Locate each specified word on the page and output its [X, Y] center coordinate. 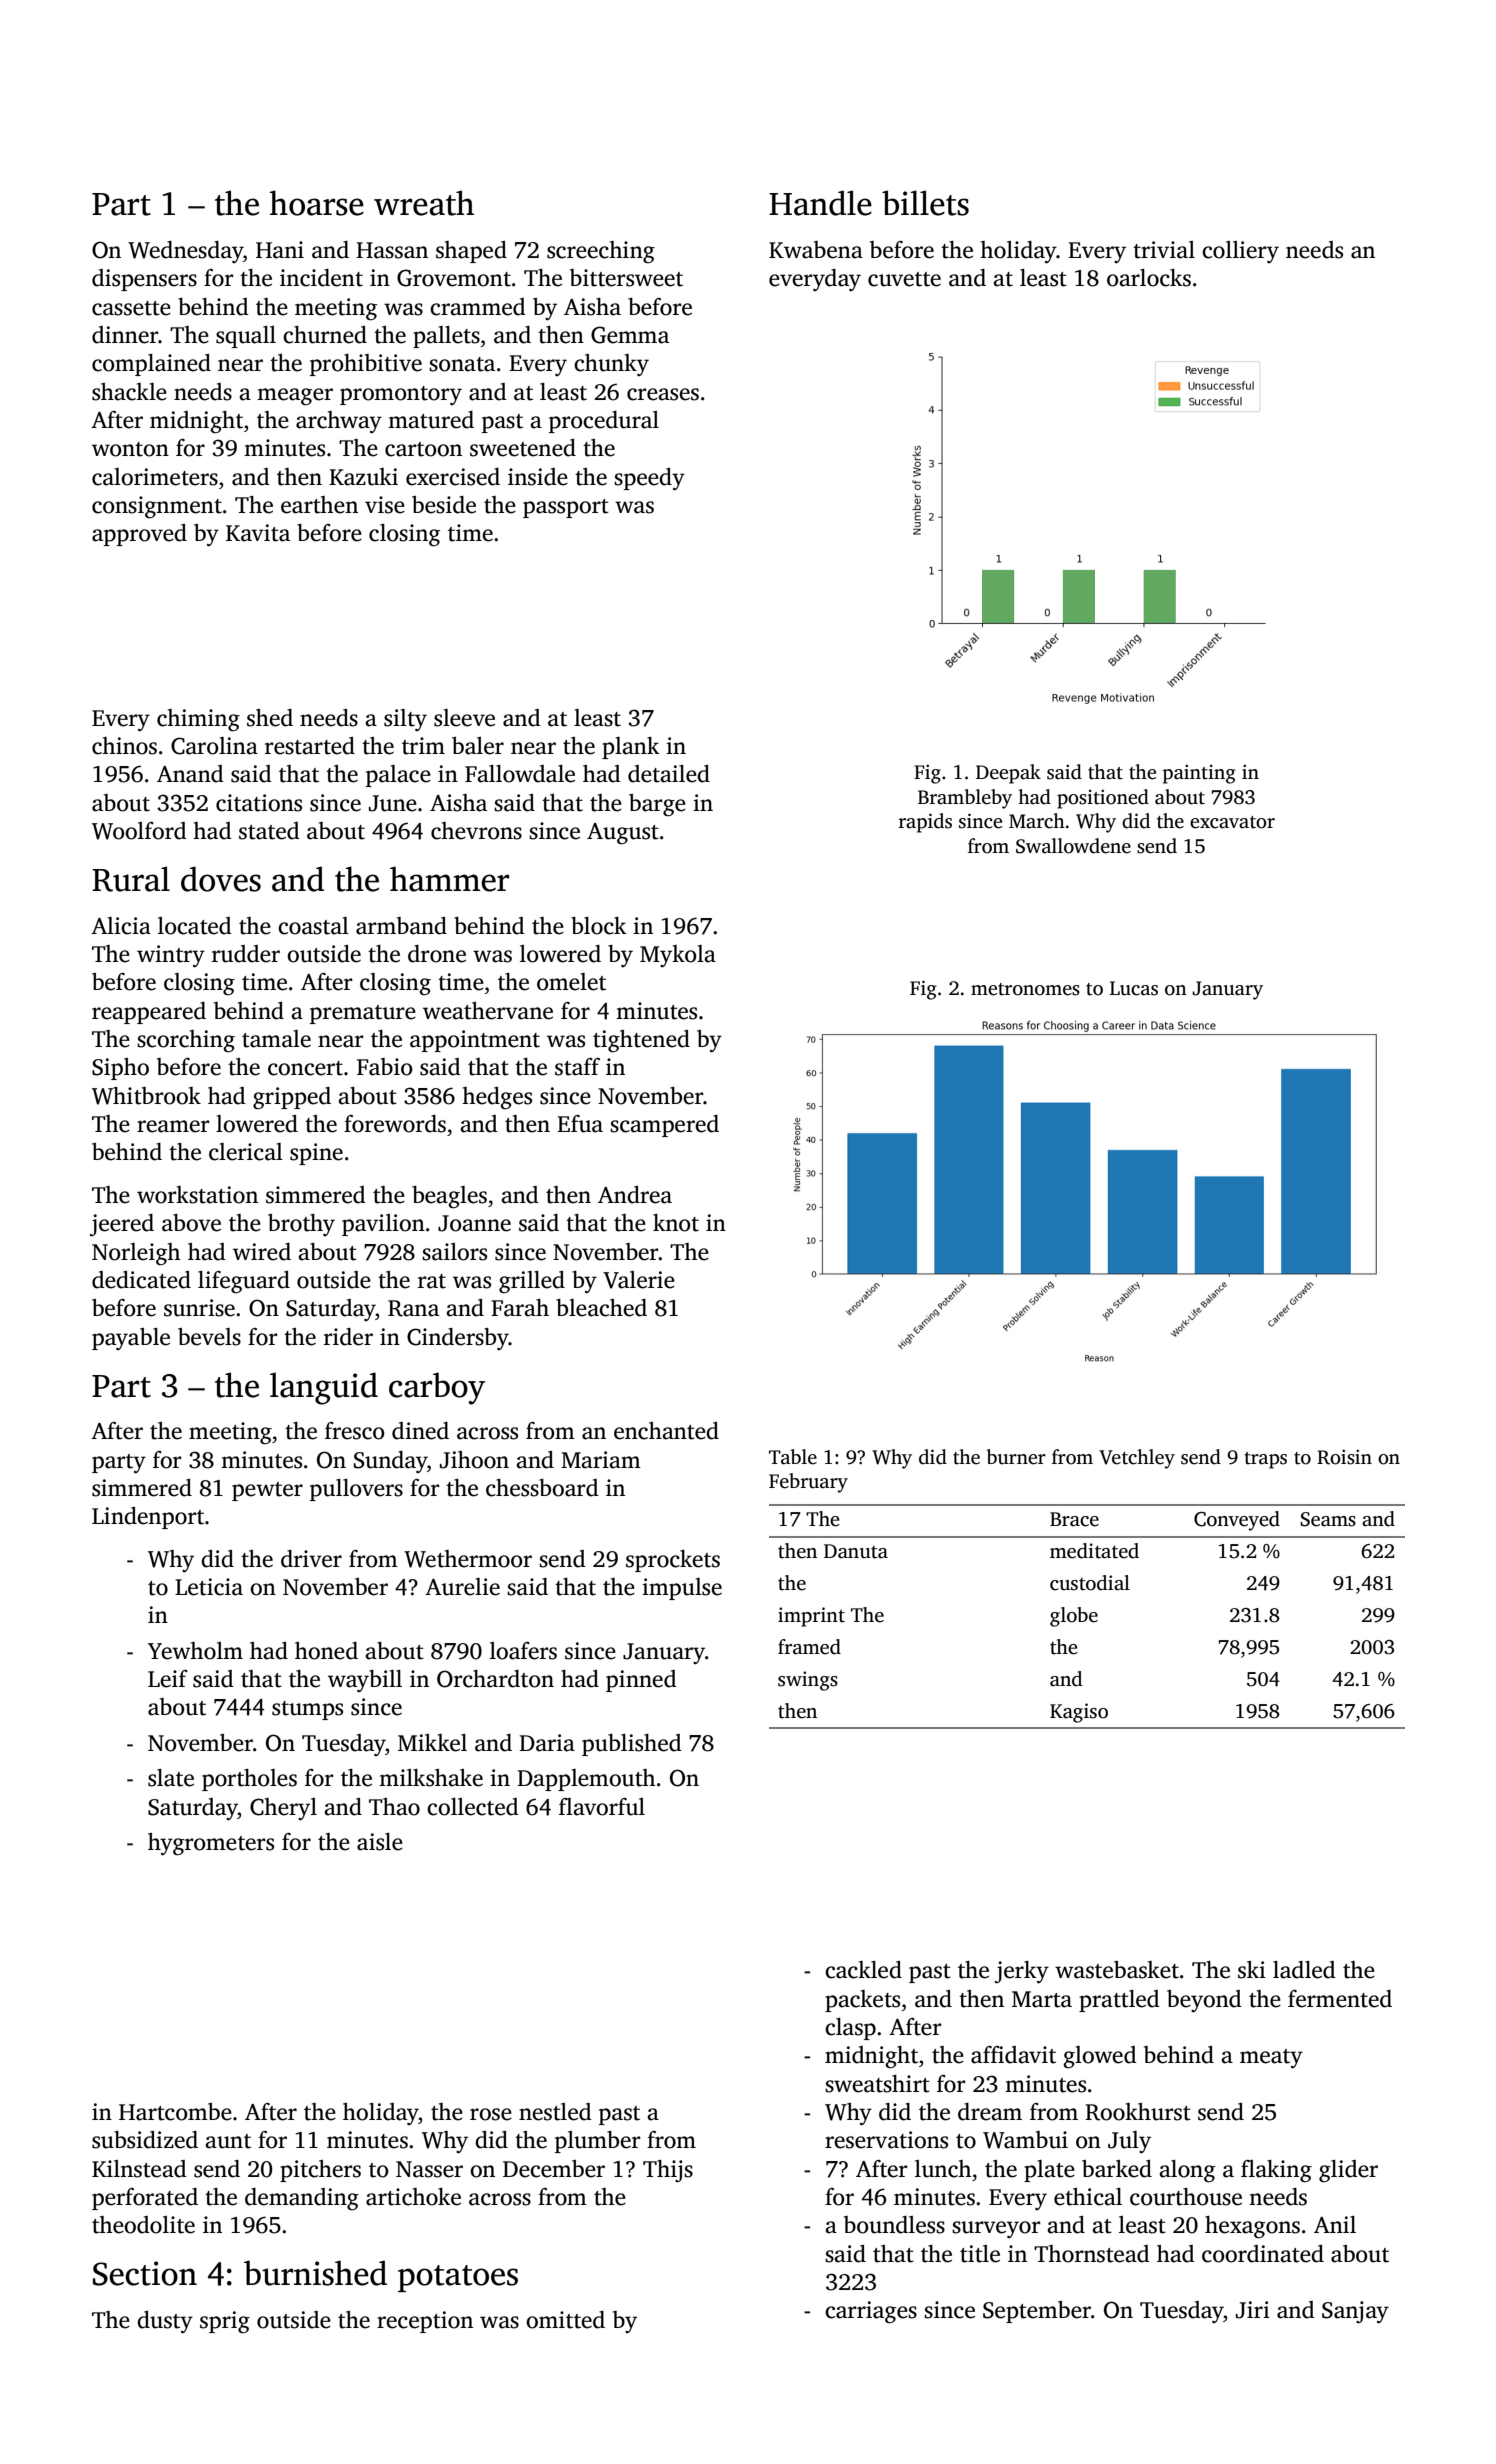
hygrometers [211, 1844]
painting [1199, 774]
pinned [641, 1681]
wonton [130, 449]
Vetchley [1137, 1459]
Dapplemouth [586, 1780]
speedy [649, 479]
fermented [1340, 1999]
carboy [437, 1388]
